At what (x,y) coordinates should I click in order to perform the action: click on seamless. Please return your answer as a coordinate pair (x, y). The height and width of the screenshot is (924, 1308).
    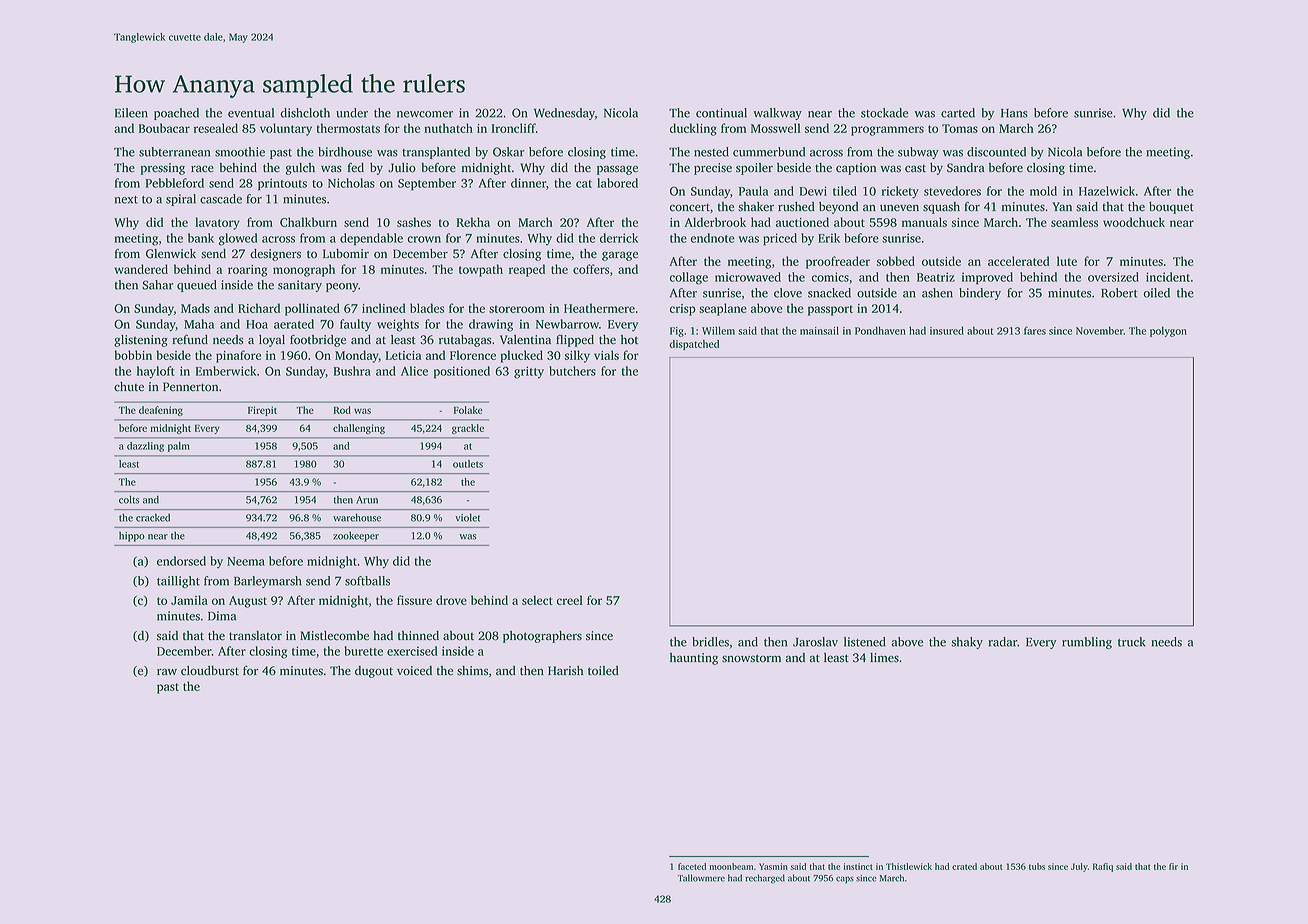
    Looking at the image, I should click on (1074, 222).
